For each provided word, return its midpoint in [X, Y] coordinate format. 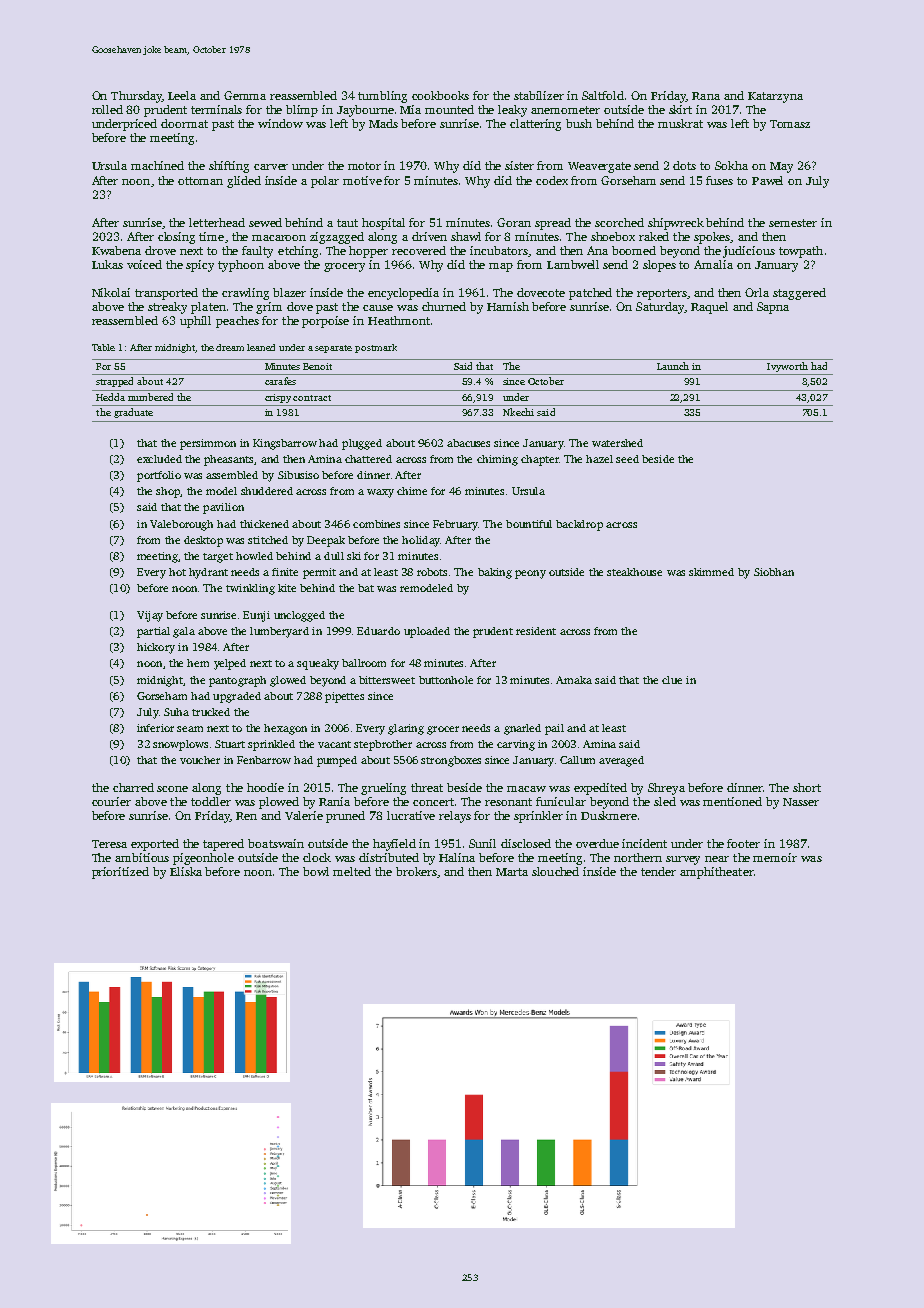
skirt [680, 109]
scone [172, 789]
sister [519, 165]
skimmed [711, 572]
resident [536, 631]
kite [287, 588]
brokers [416, 871]
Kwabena [116, 250]
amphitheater [717, 873]
